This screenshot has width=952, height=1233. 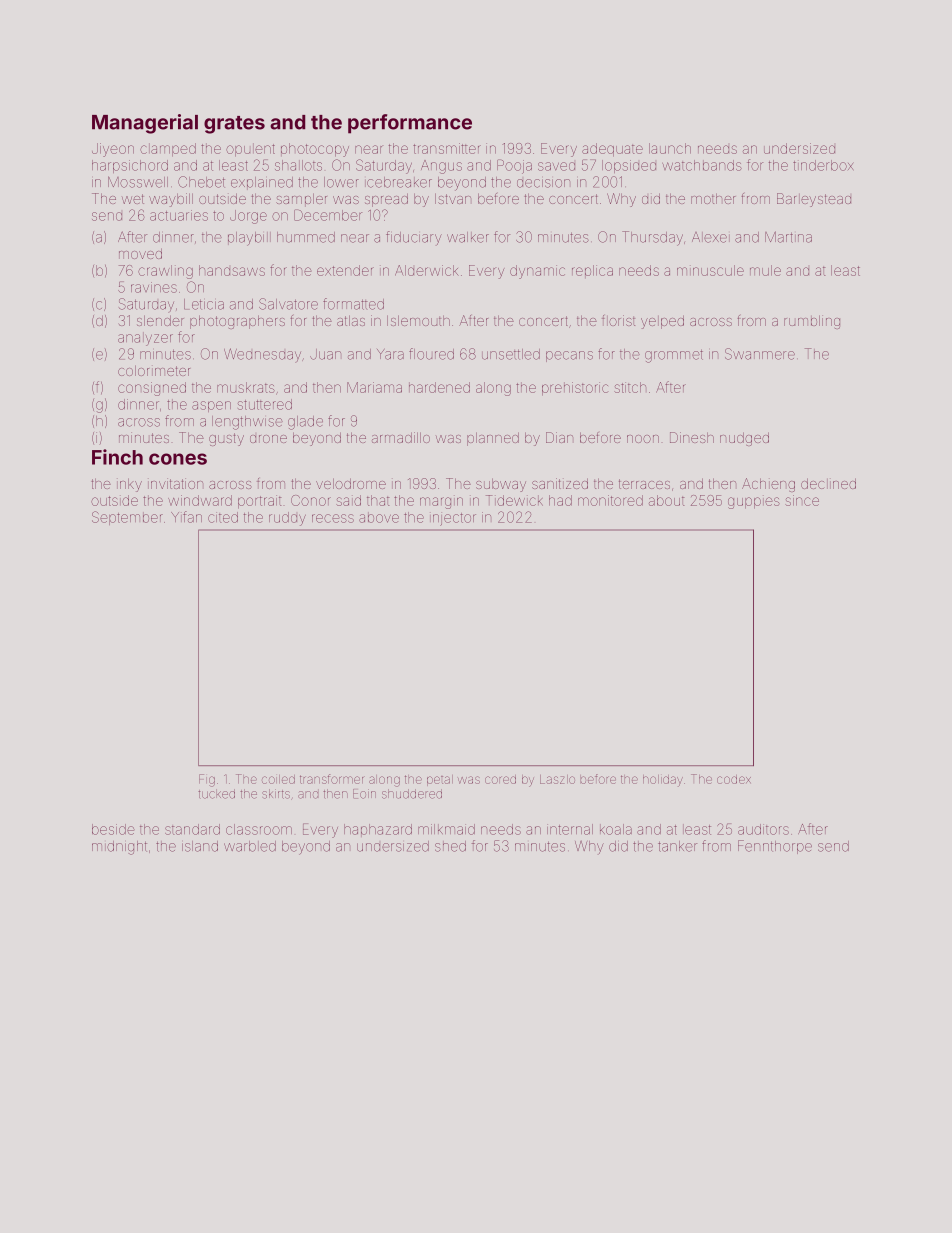 What do you see at coordinates (666, 500) in the screenshot?
I see `about` at bounding box center [666, 500].
